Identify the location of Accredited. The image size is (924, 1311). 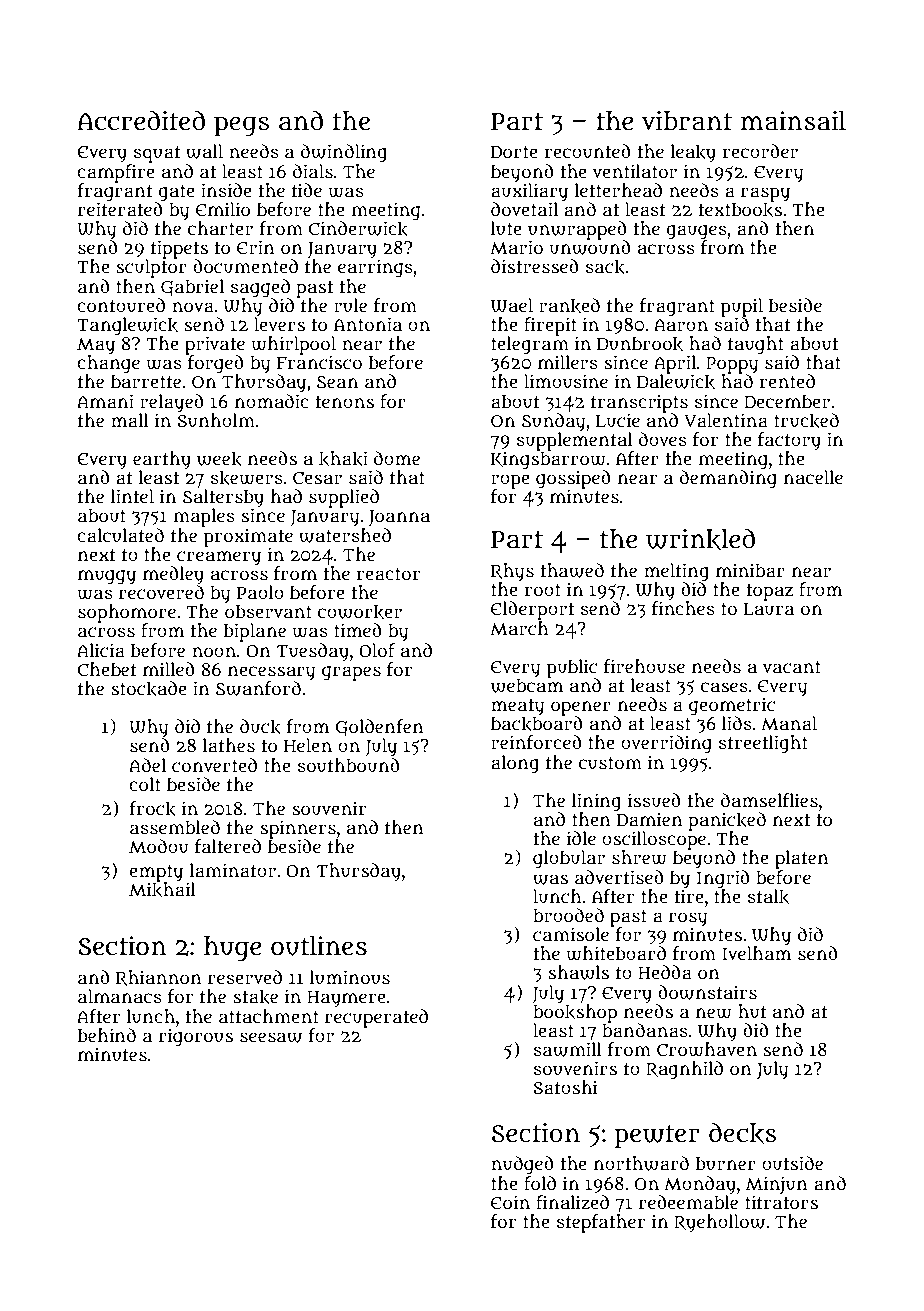
(141, 120).
